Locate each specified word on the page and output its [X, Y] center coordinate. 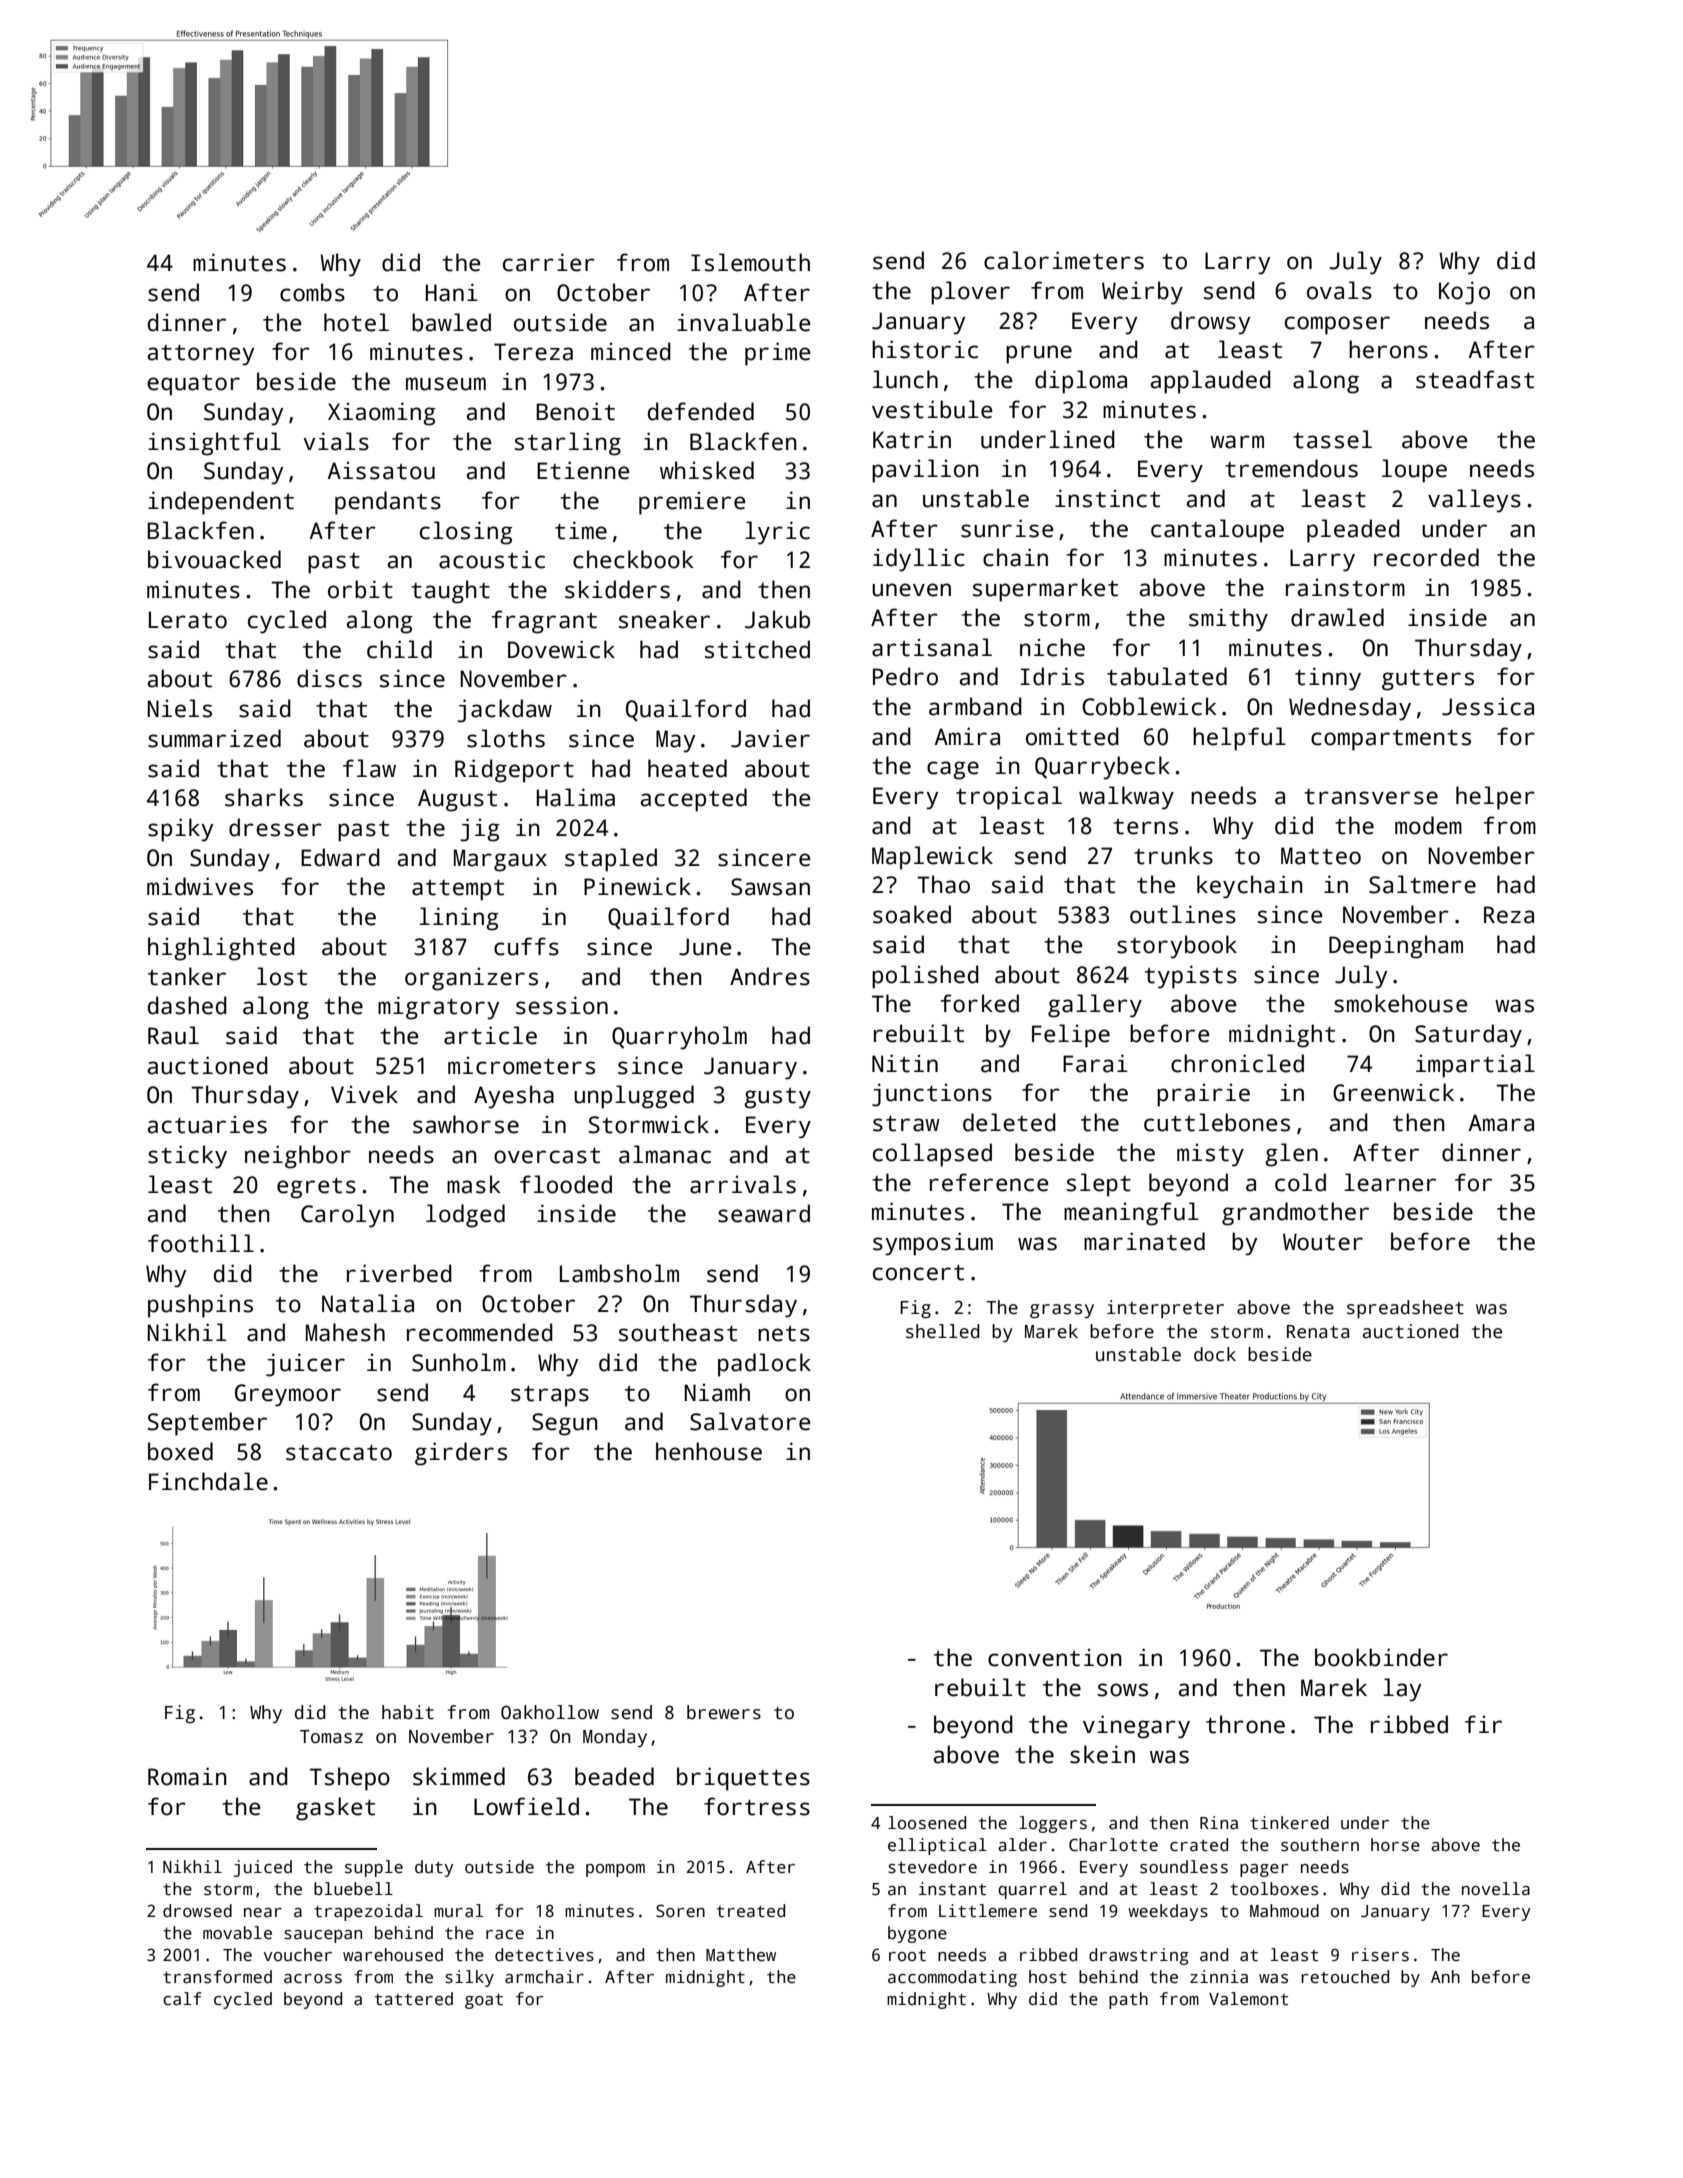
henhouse [709, 1451]
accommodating [952, 1978]
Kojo [1464, 293]
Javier [770, 738]
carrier [549, 262]
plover [970, 293]
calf [182, 1999]
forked [979, 1003]
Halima [575, 797]
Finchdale [208, 1481]
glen [1291, 1155]
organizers [471, 979]
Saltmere [1422, 884]
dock [1215, 1354]
